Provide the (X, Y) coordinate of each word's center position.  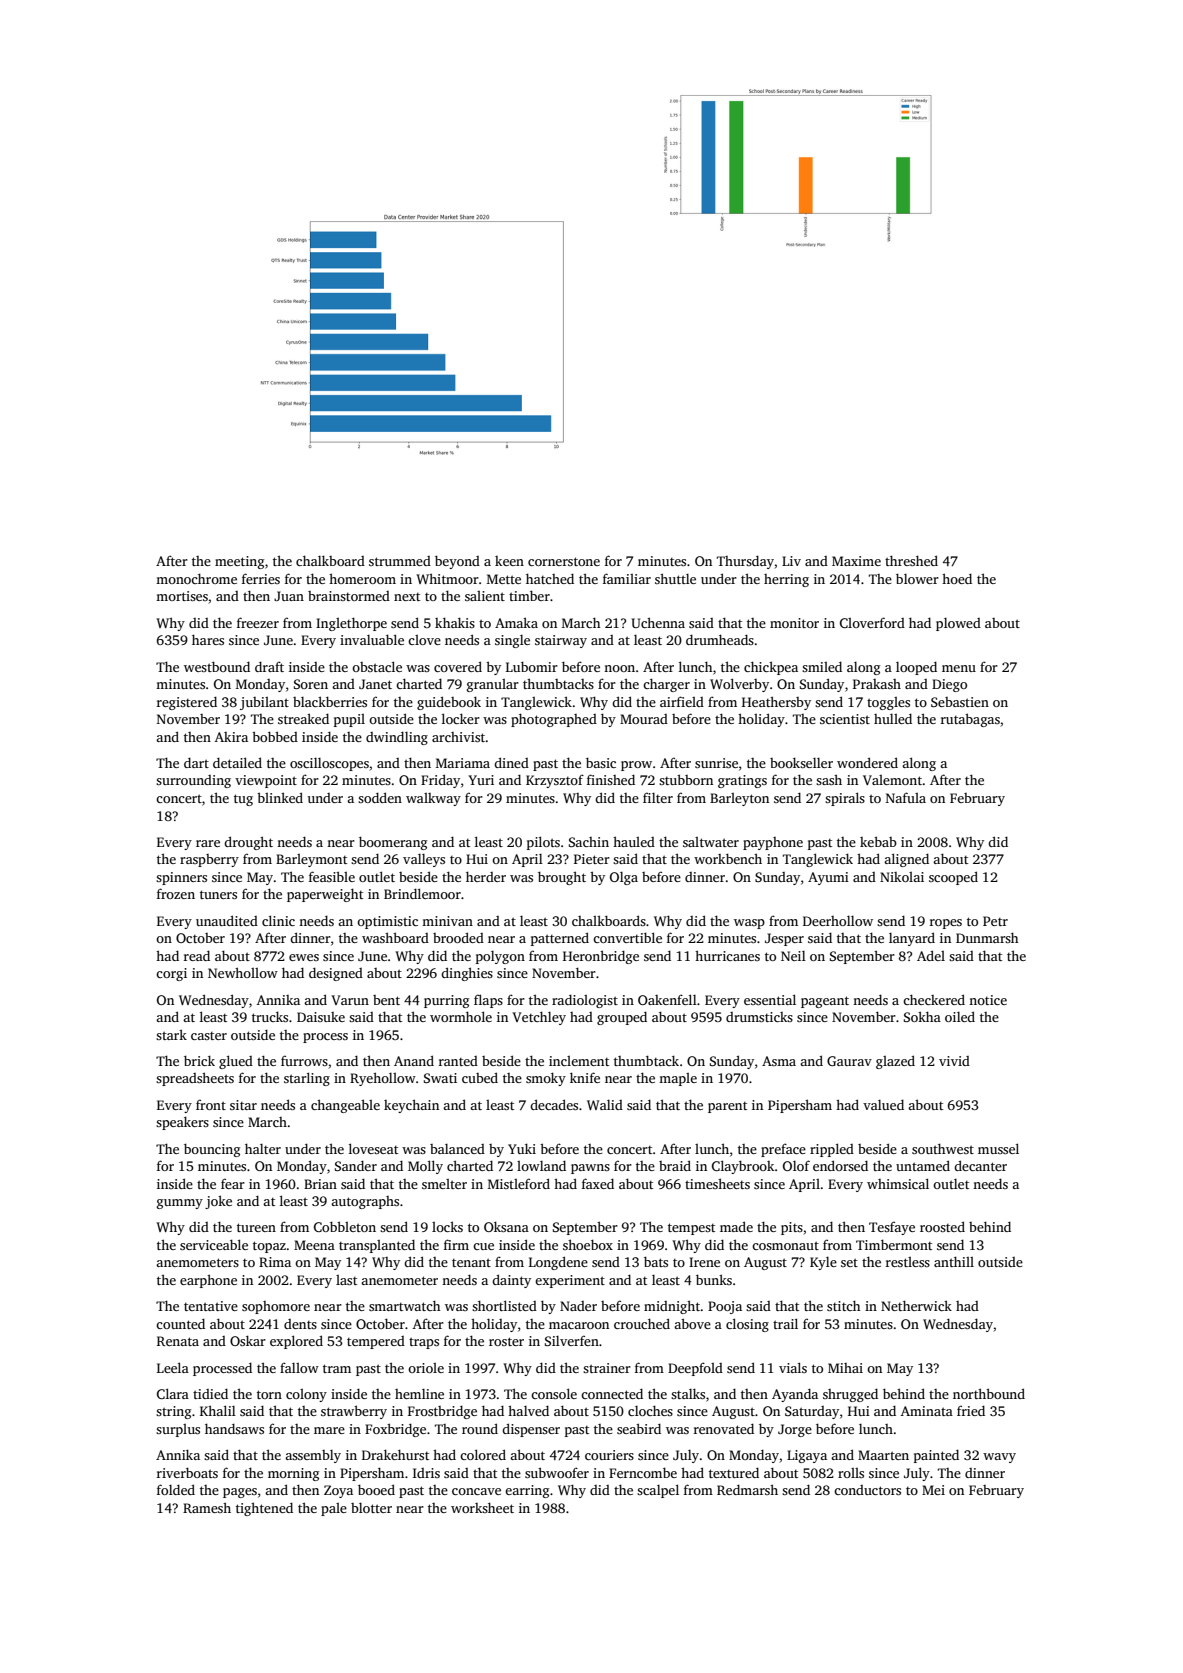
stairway (561, 641)
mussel (998, 1148)
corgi (171, 974)
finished (611, 779)
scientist (845, 719)
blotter (371, 1508)
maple (678, 1079)
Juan (289, 596)
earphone (208, 1281)
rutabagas (970, 720)
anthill (954, 1261)
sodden (380, 797)
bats (656, 1261)
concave (476, 1491)
